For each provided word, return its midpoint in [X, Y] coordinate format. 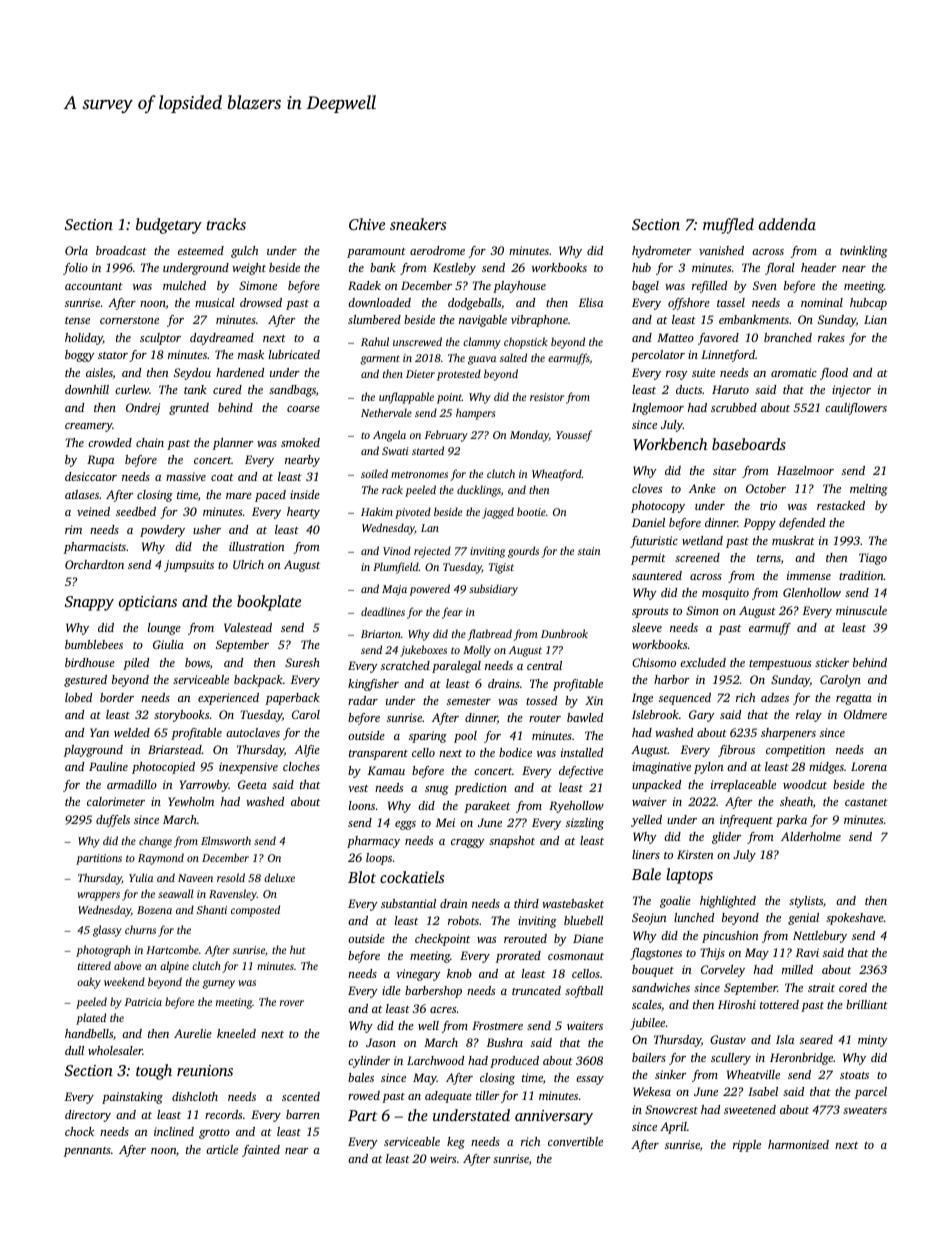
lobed [78, 697]
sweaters [865, 1110]
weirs [443, 1158]
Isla [785, 1039]
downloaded [379, 302]
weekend [124, 981]
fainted [261, 1151]
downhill [87, 389]
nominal [822, 302]
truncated [536, 990]
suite [703, 372]
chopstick [526, 343]
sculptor [160, 339]
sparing [428, 737]
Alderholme [811, 836]
